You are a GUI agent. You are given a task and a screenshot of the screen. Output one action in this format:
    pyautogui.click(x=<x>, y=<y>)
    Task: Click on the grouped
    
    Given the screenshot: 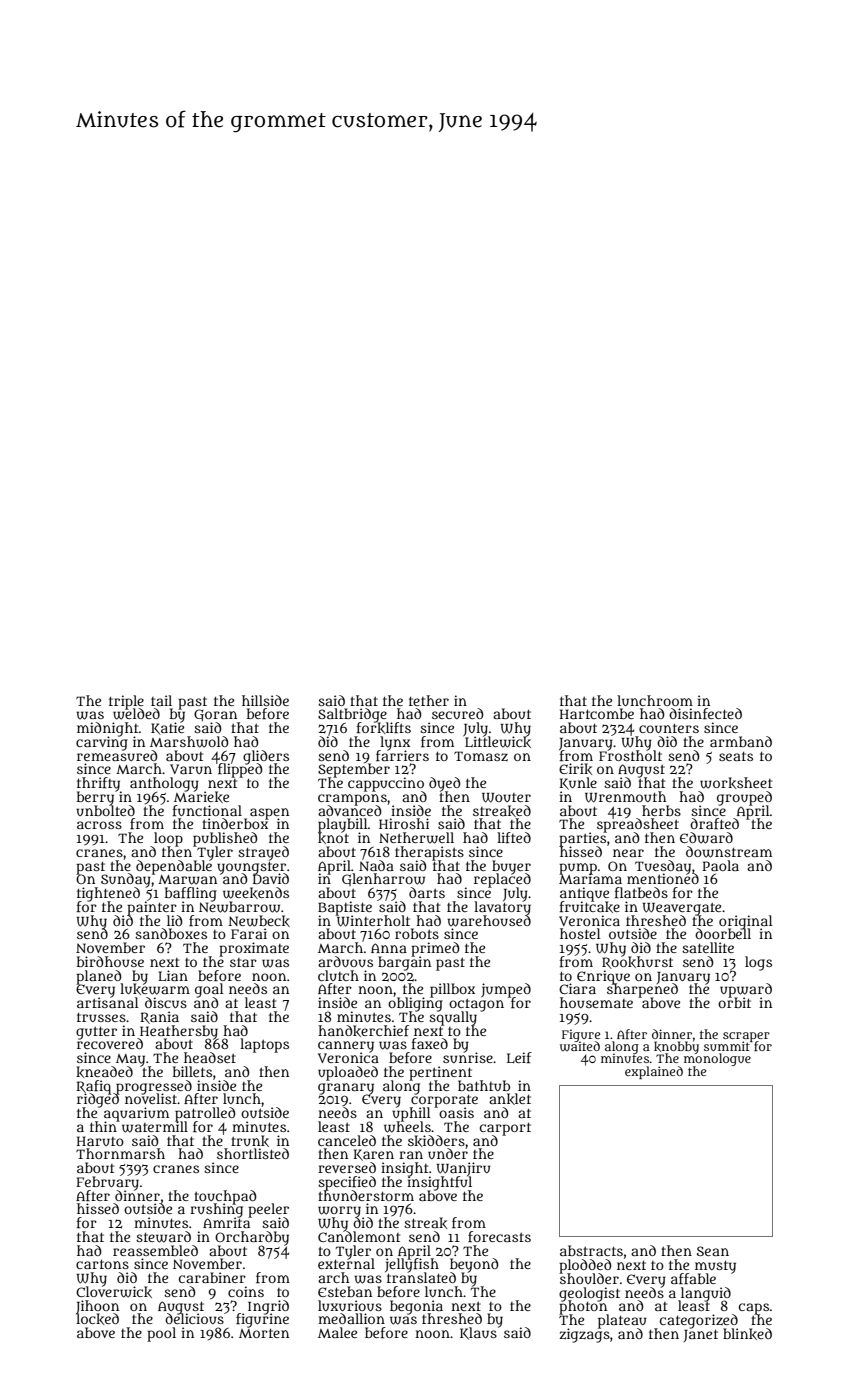 What is the action you would take?
    pyautogui.click(x=744, y=798)
